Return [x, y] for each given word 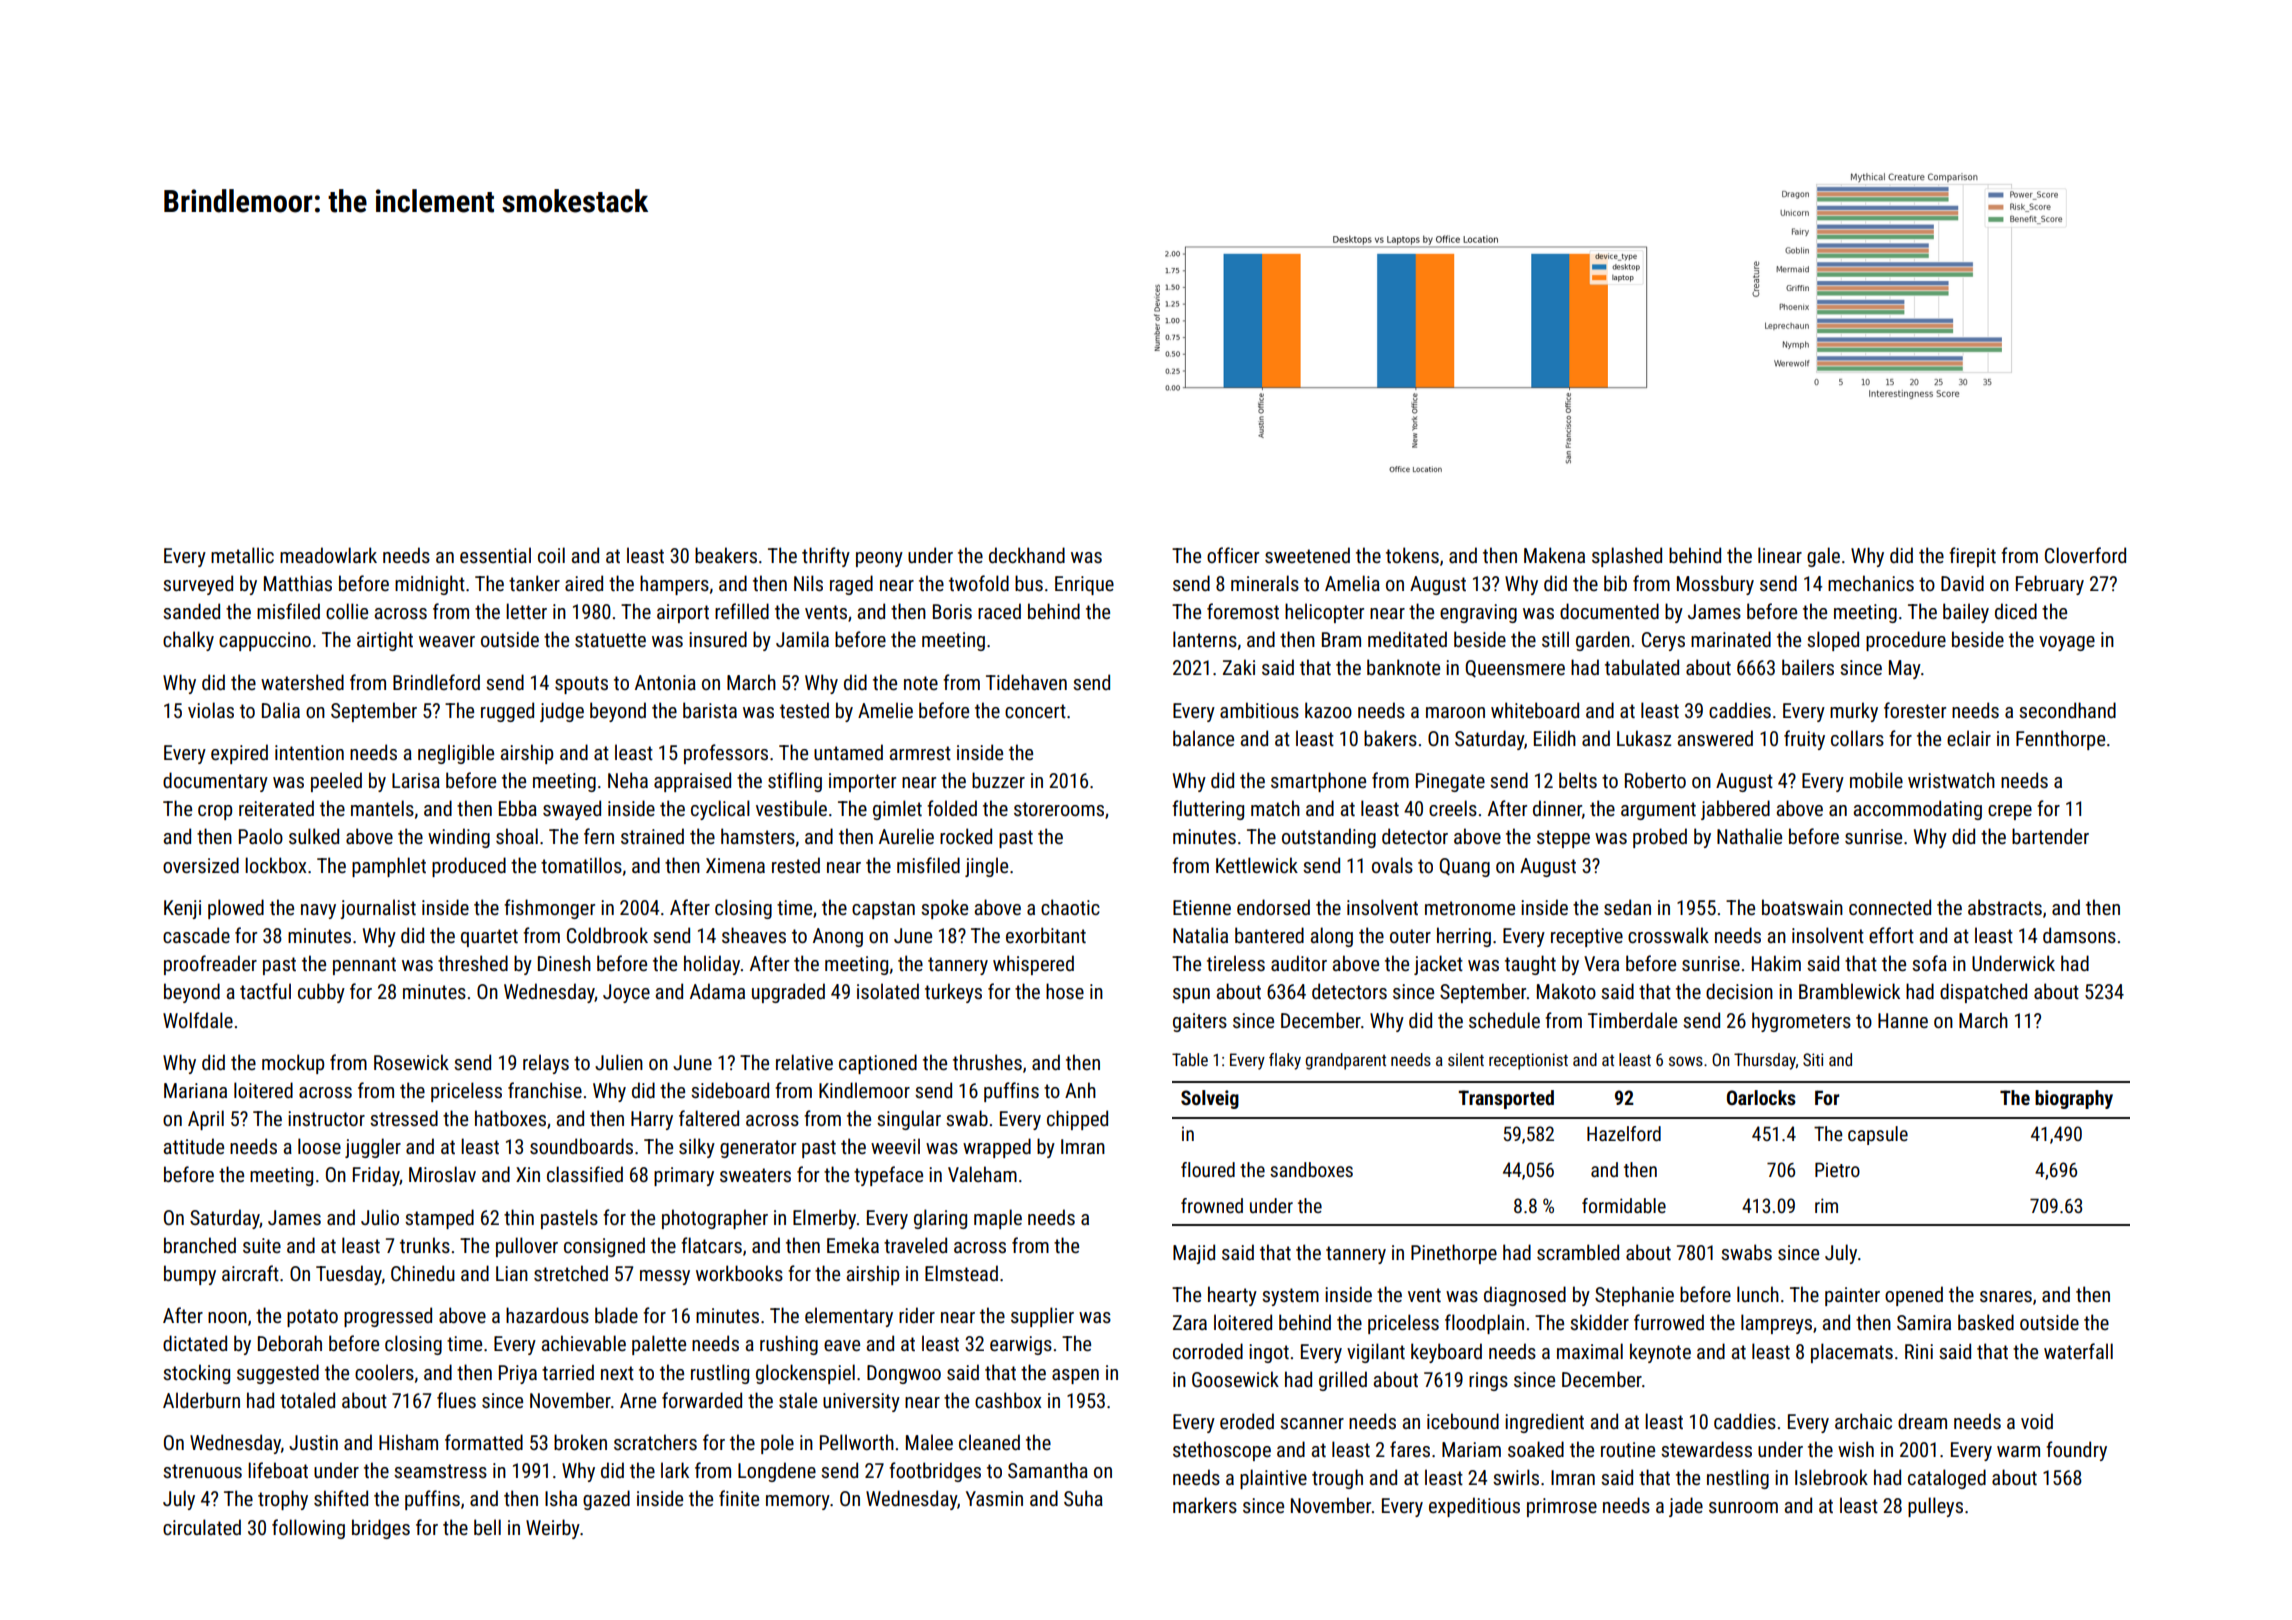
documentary [215, 782]
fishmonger [549, 909]
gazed [606, 1500]
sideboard [730, 1090]
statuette [610, 640]
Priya [518, 1374]
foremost [1243, 611]
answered [1715, 738]
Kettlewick [1257, 865]
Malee [929, 1442]
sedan [1627, 907]
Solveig [1210, 1099]
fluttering [1208, 810]
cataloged [1947, 1479]
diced [2016, 611]
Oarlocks [1761, 1097]
